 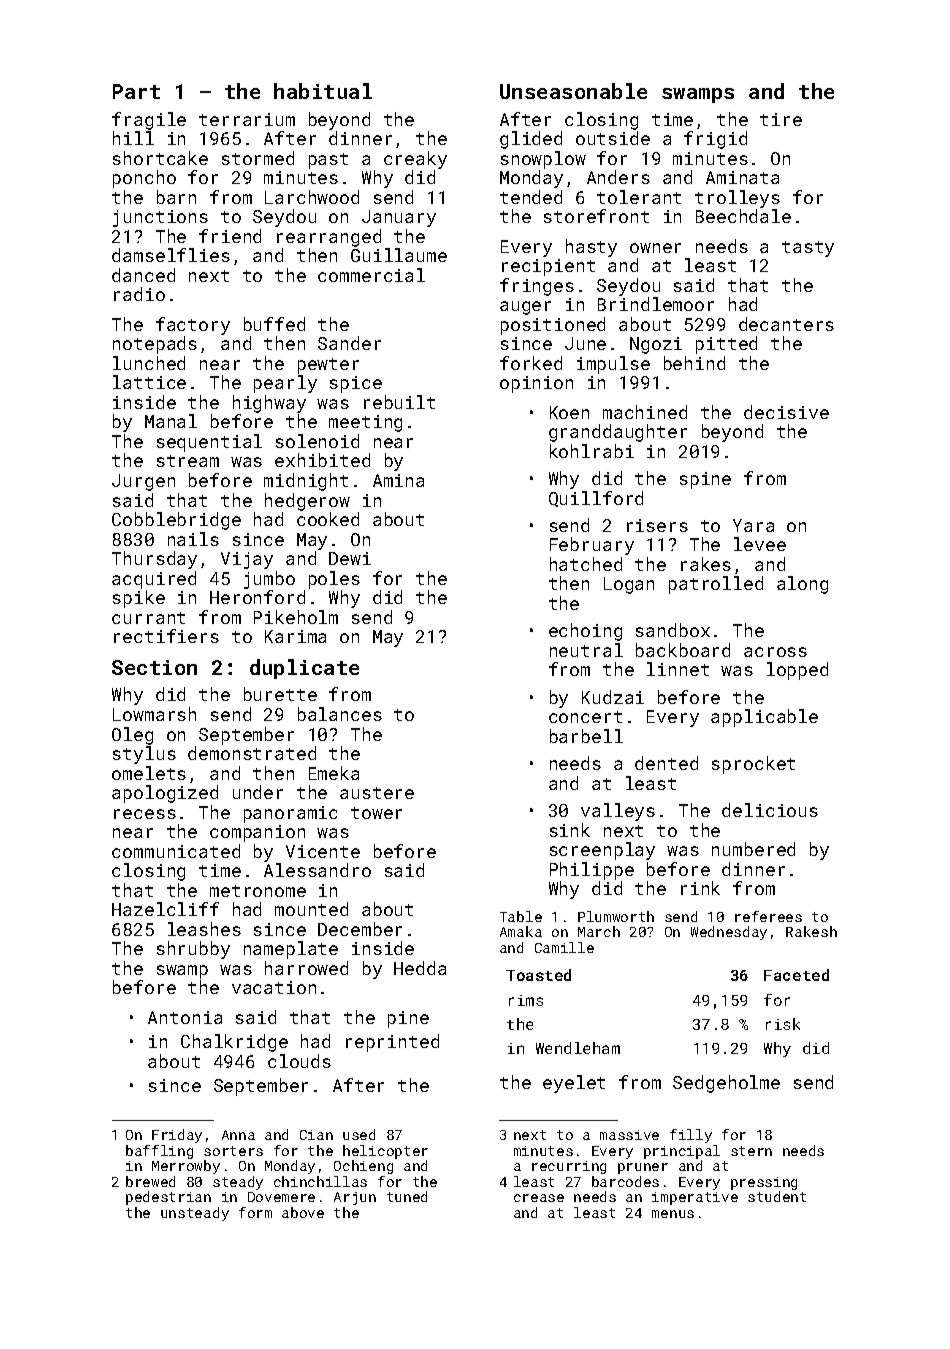 I want to click on Kudzai, so click(x=613, y=697).
